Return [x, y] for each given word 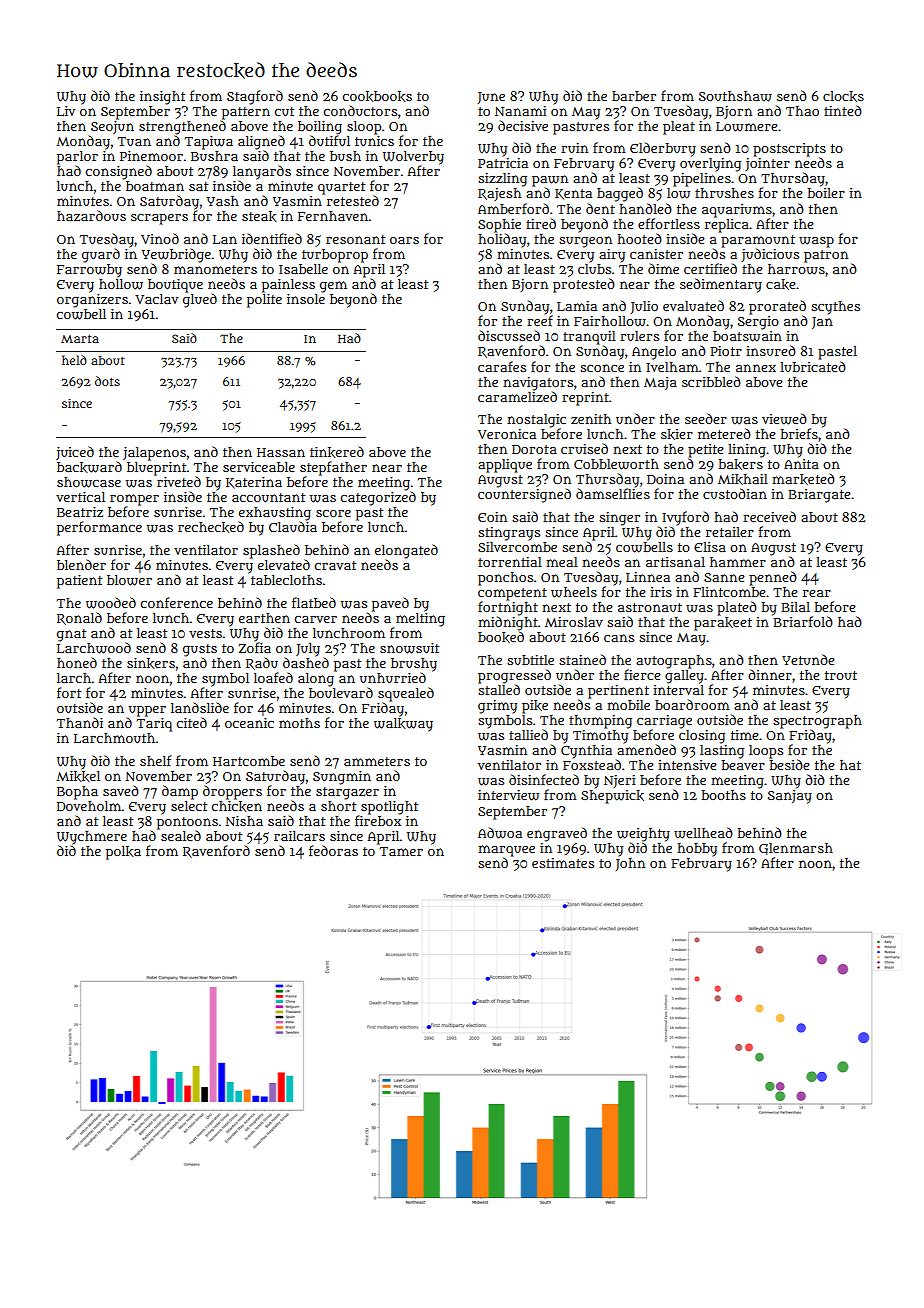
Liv [66, 111]
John [630, 864]
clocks [843, 96]
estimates [563, 863]
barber [634, 96]
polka [123, 853]
